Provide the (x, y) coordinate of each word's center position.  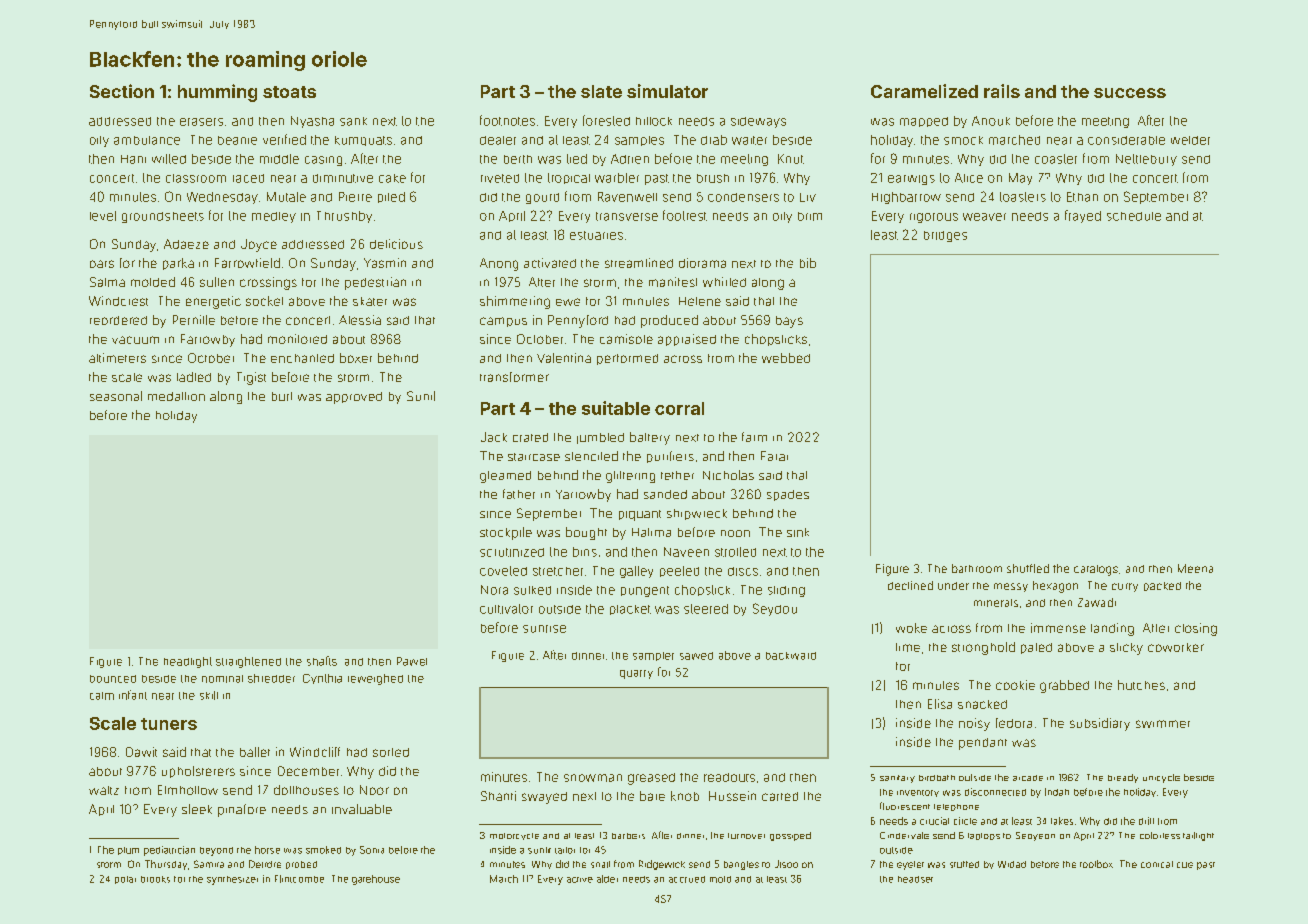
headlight (188, 662)
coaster (1056, 159)
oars (102, 264)
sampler (653, 656)
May (1020, 179)
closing (1196, 629)
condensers (743, 197)
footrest (685, 215)
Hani (133, 159)
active (580, 880)
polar (125, 880)
